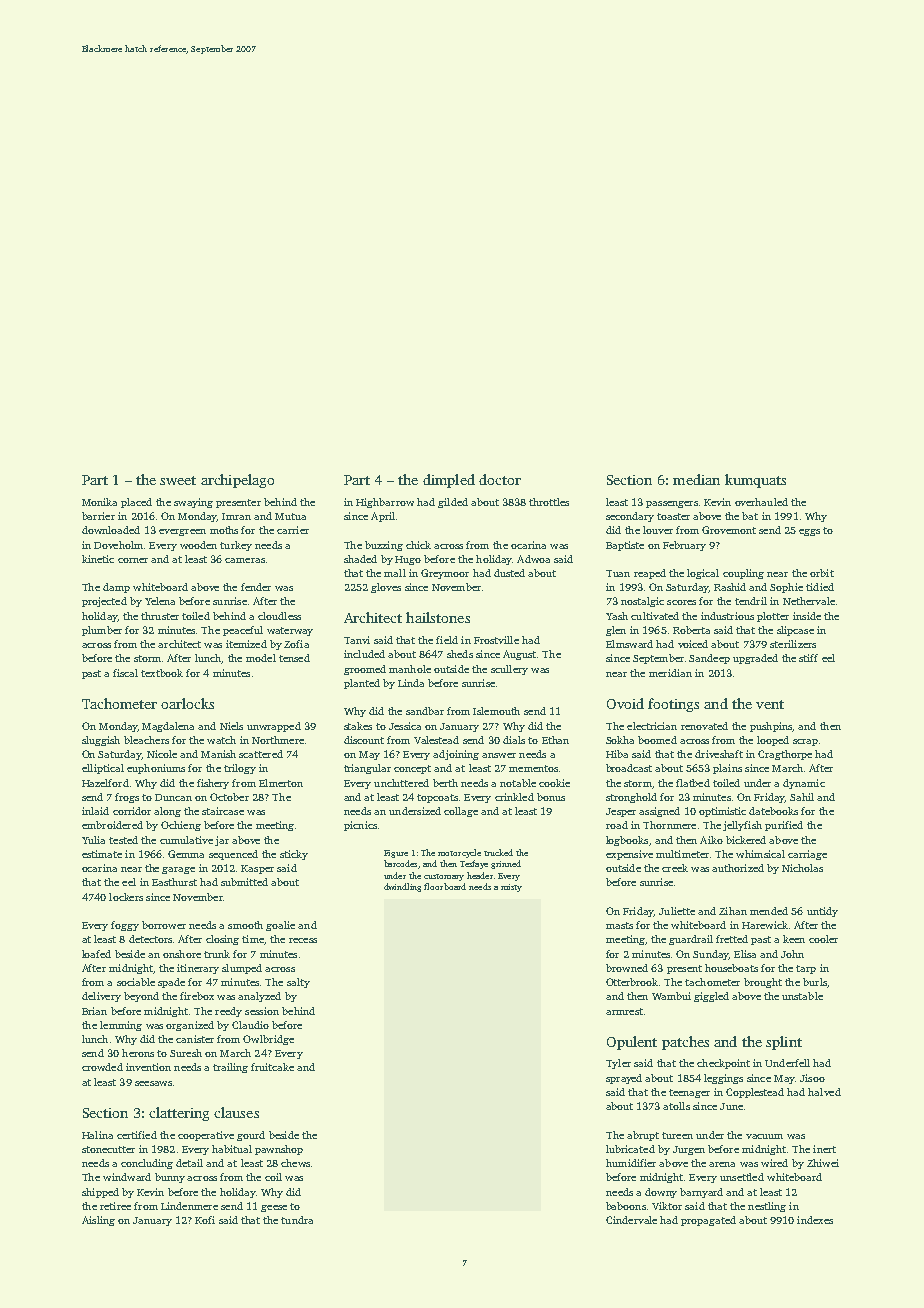  Describe the element at coordinates (719, 754) in the screenshot. I see `driveshaft` at that location.
